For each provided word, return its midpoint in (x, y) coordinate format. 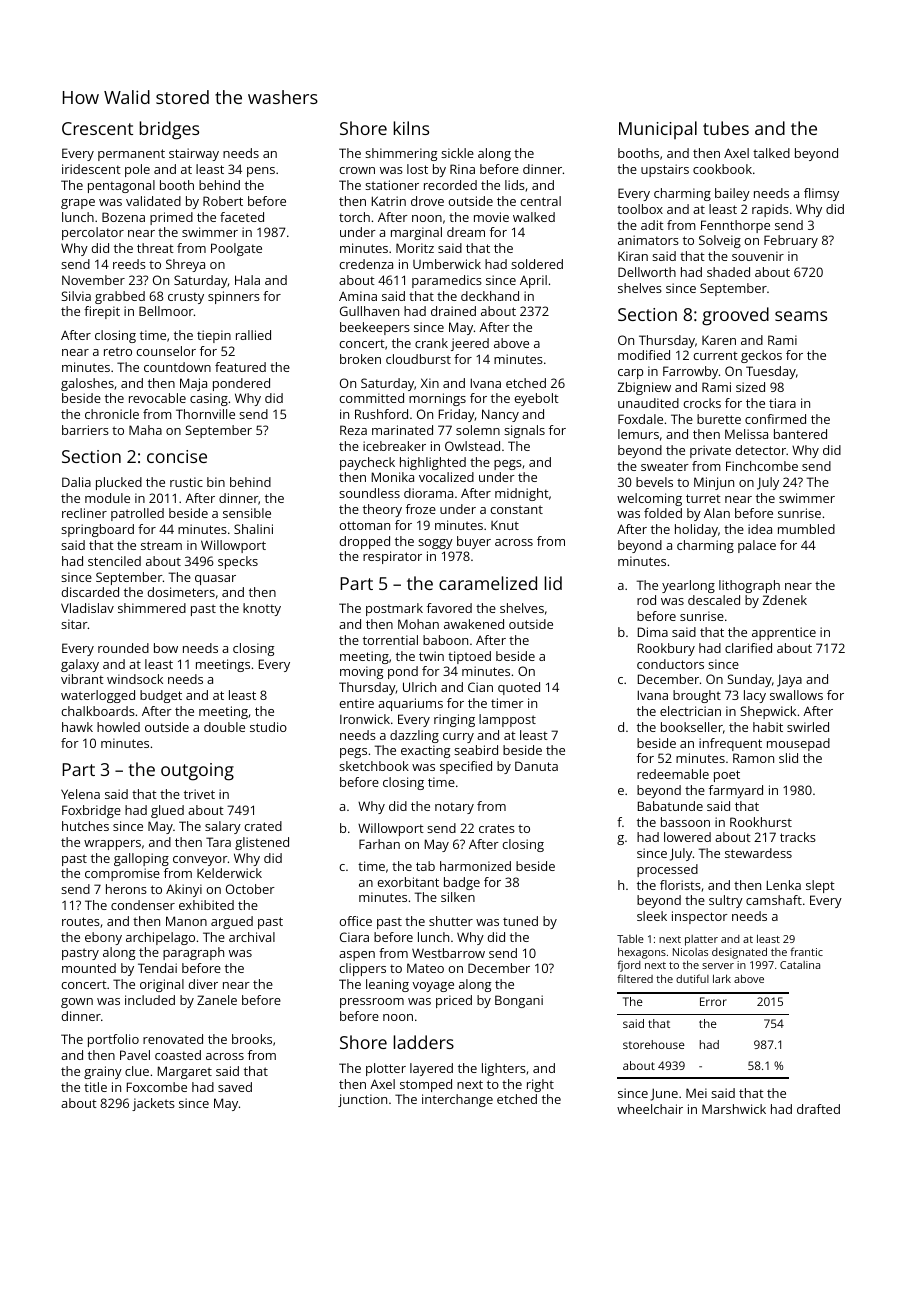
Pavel (135, 1055)
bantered (800, 434)
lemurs (638, 434)
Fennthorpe (735, 226)
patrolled (137, 514)
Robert (223, 201)
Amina (358, 296)
